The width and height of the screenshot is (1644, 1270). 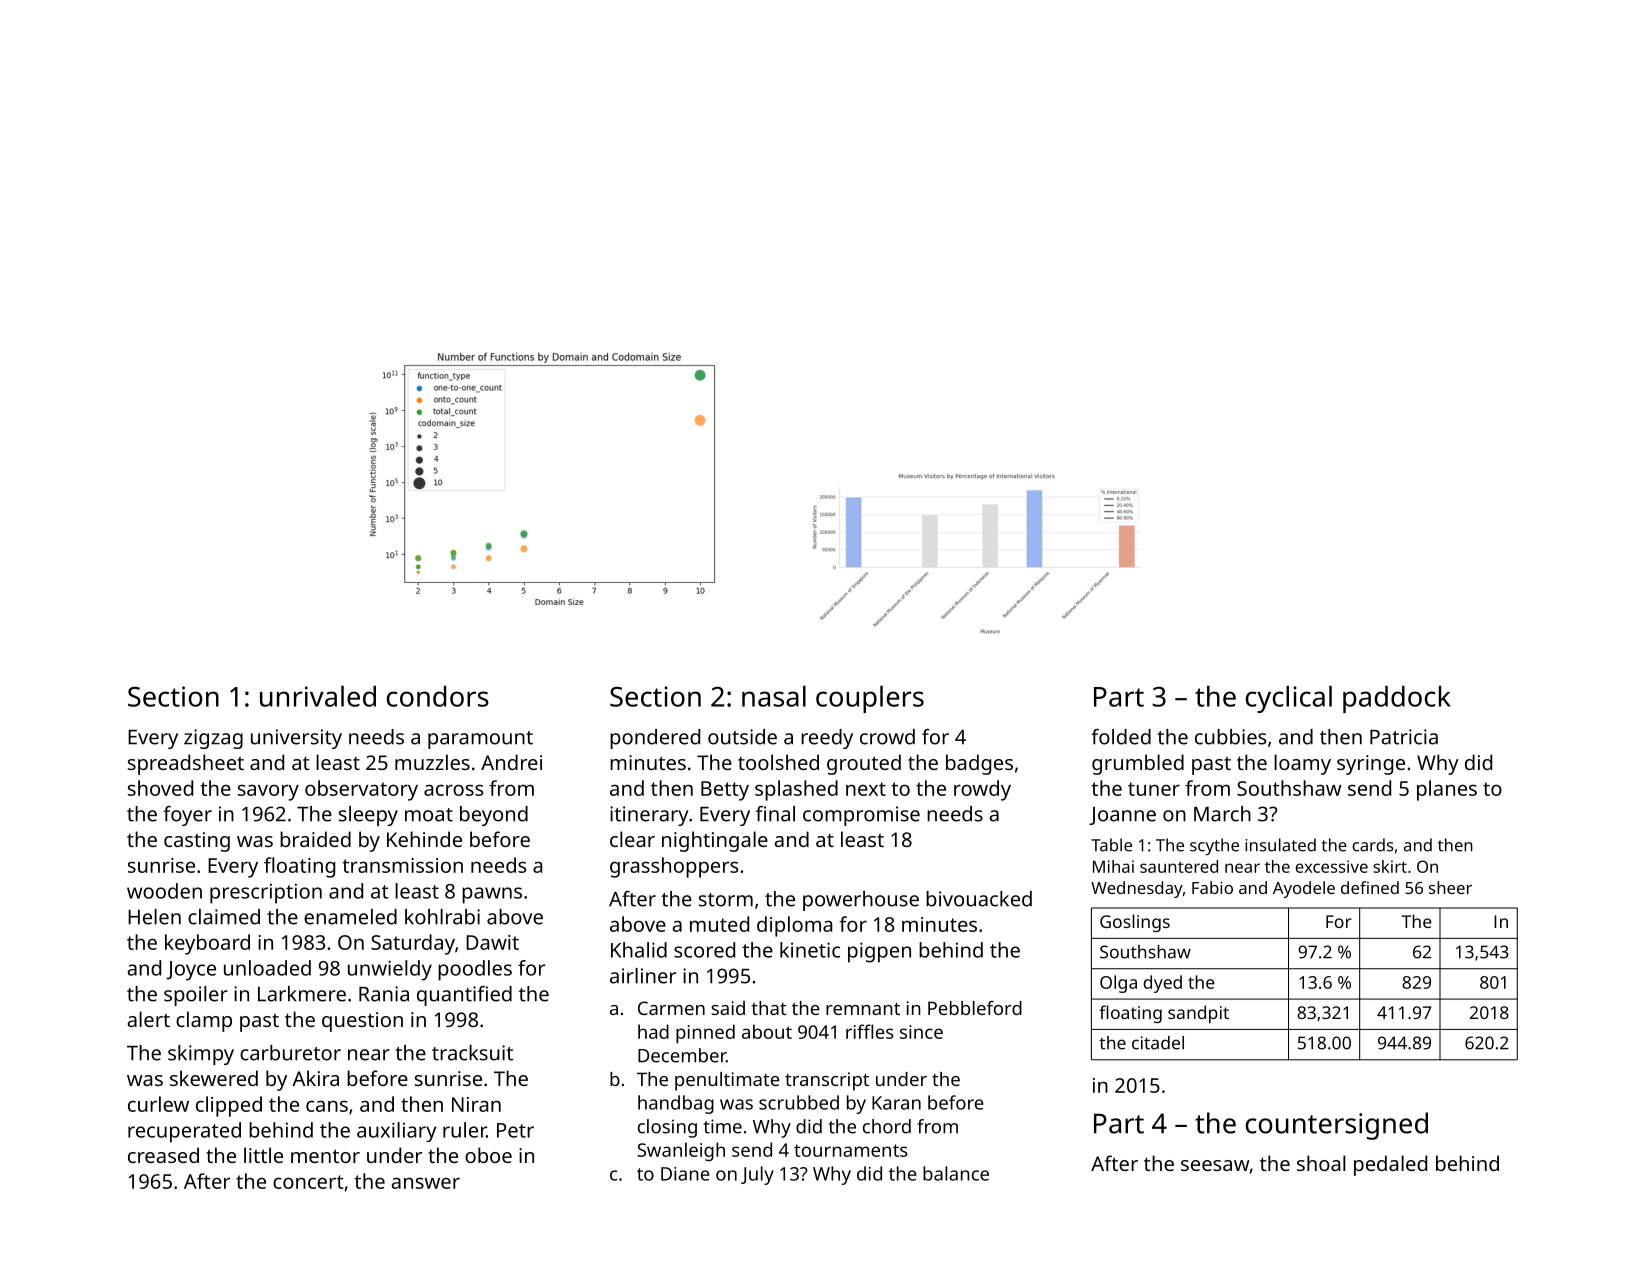 What do you see at coordinates (438, 696) in the screenshot?
I see `condors` at bounding box center [438, 696].
